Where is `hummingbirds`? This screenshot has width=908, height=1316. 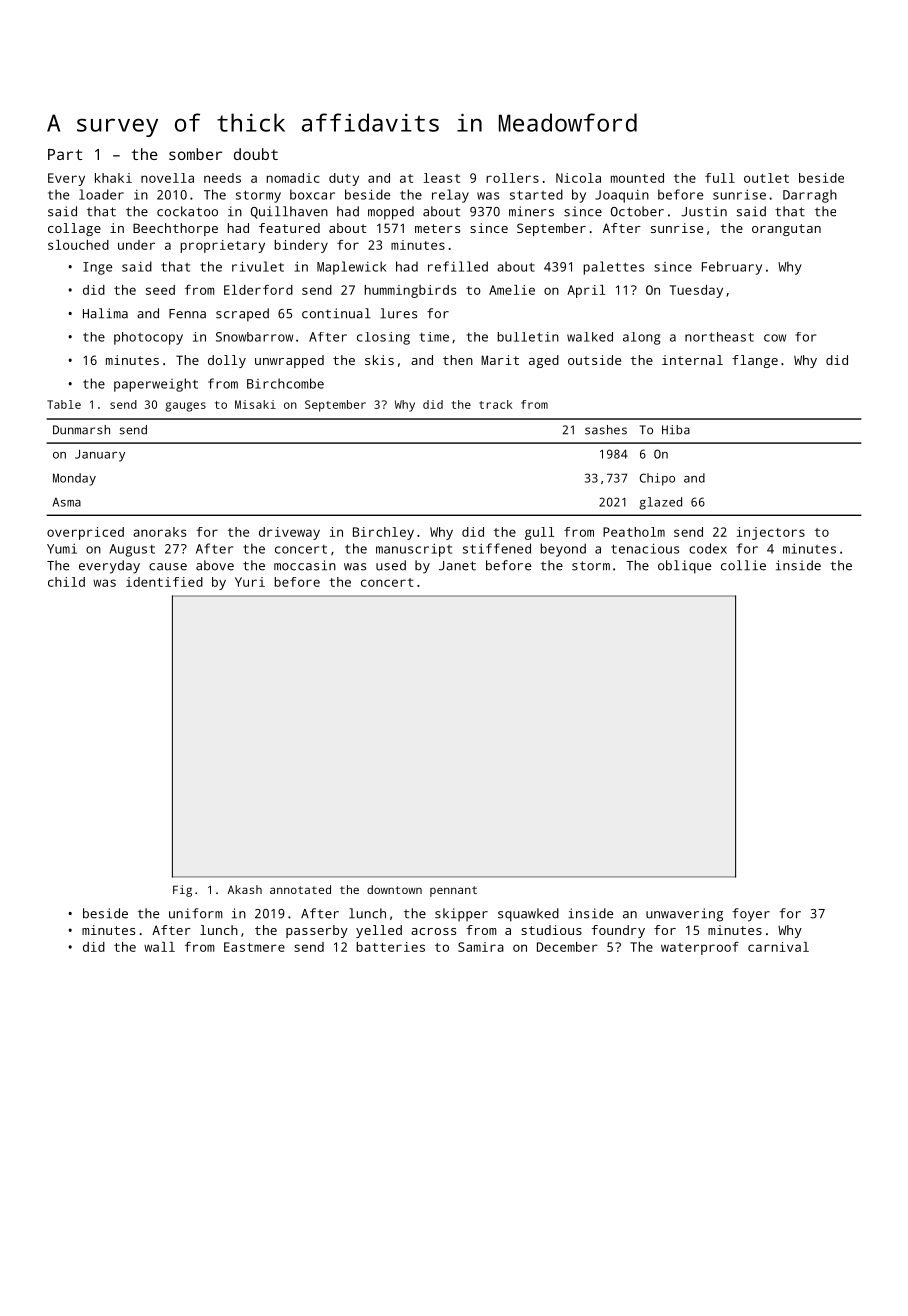 hummingbirds is located at coordinates (410, 291).
